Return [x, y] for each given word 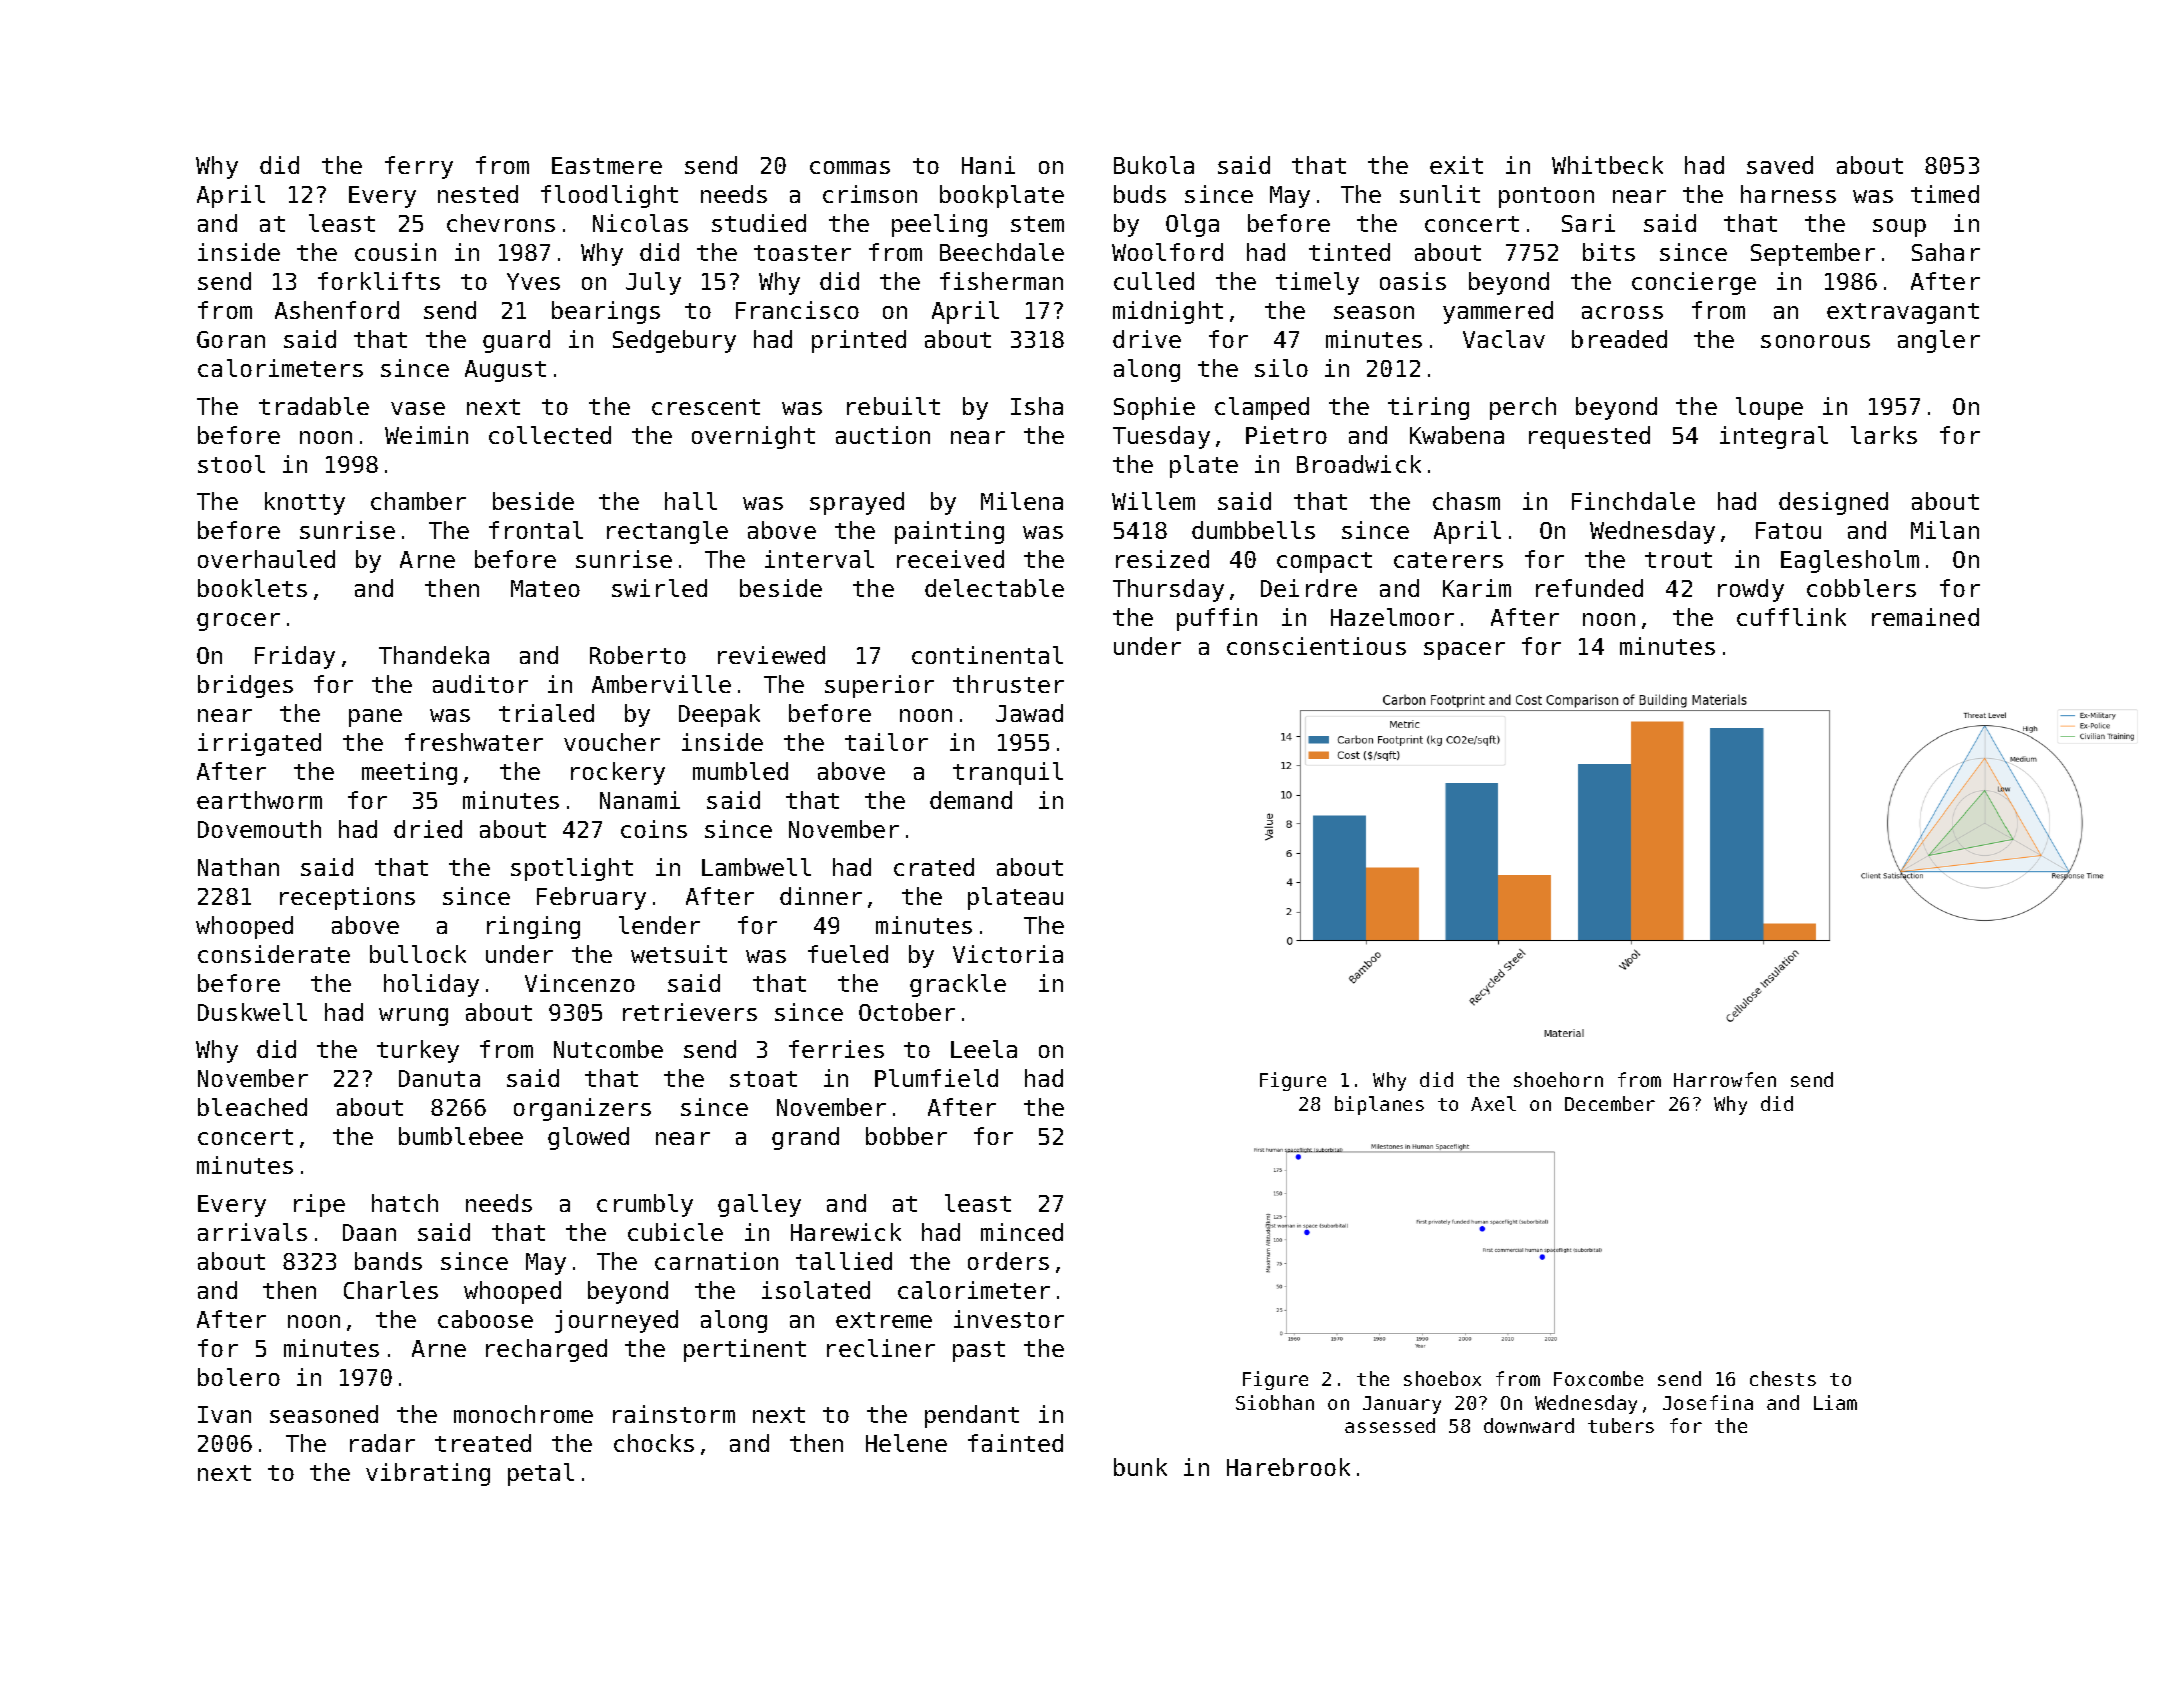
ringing [533, 927]
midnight [1168, 312]
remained [1925, 617]
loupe [1769, 408]
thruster [1008, 684]
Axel [1493, 1103]
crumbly [645, 1205]
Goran [231, 339]
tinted [1349, 252]
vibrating [428, 1474]
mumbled [740, 771]
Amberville [661, 684]
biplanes [1379, 1105]
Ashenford [337, 310]
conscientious [1316, 646]
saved [1780, 165]
